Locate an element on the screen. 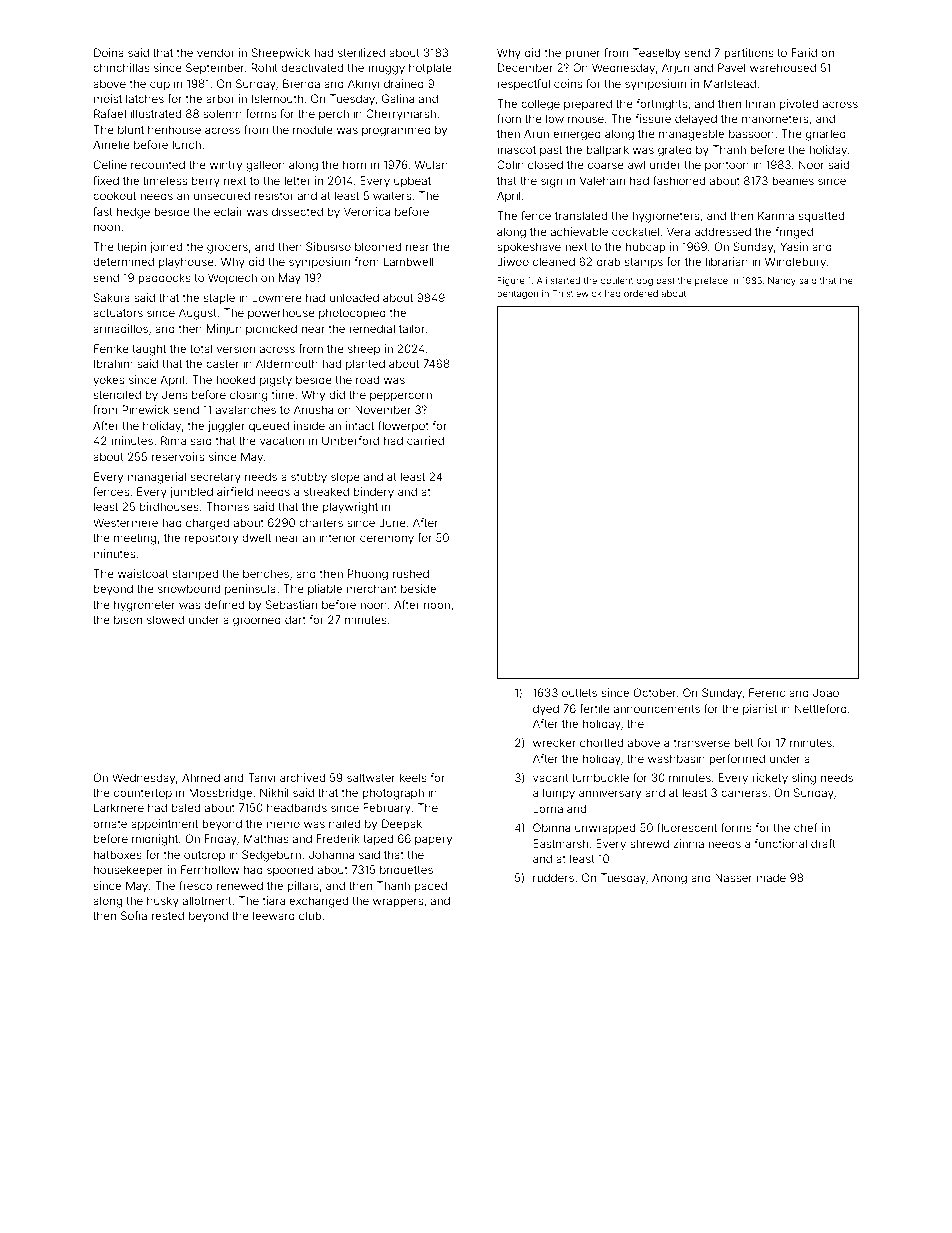  vendor is located at coordinates (216, 52).
